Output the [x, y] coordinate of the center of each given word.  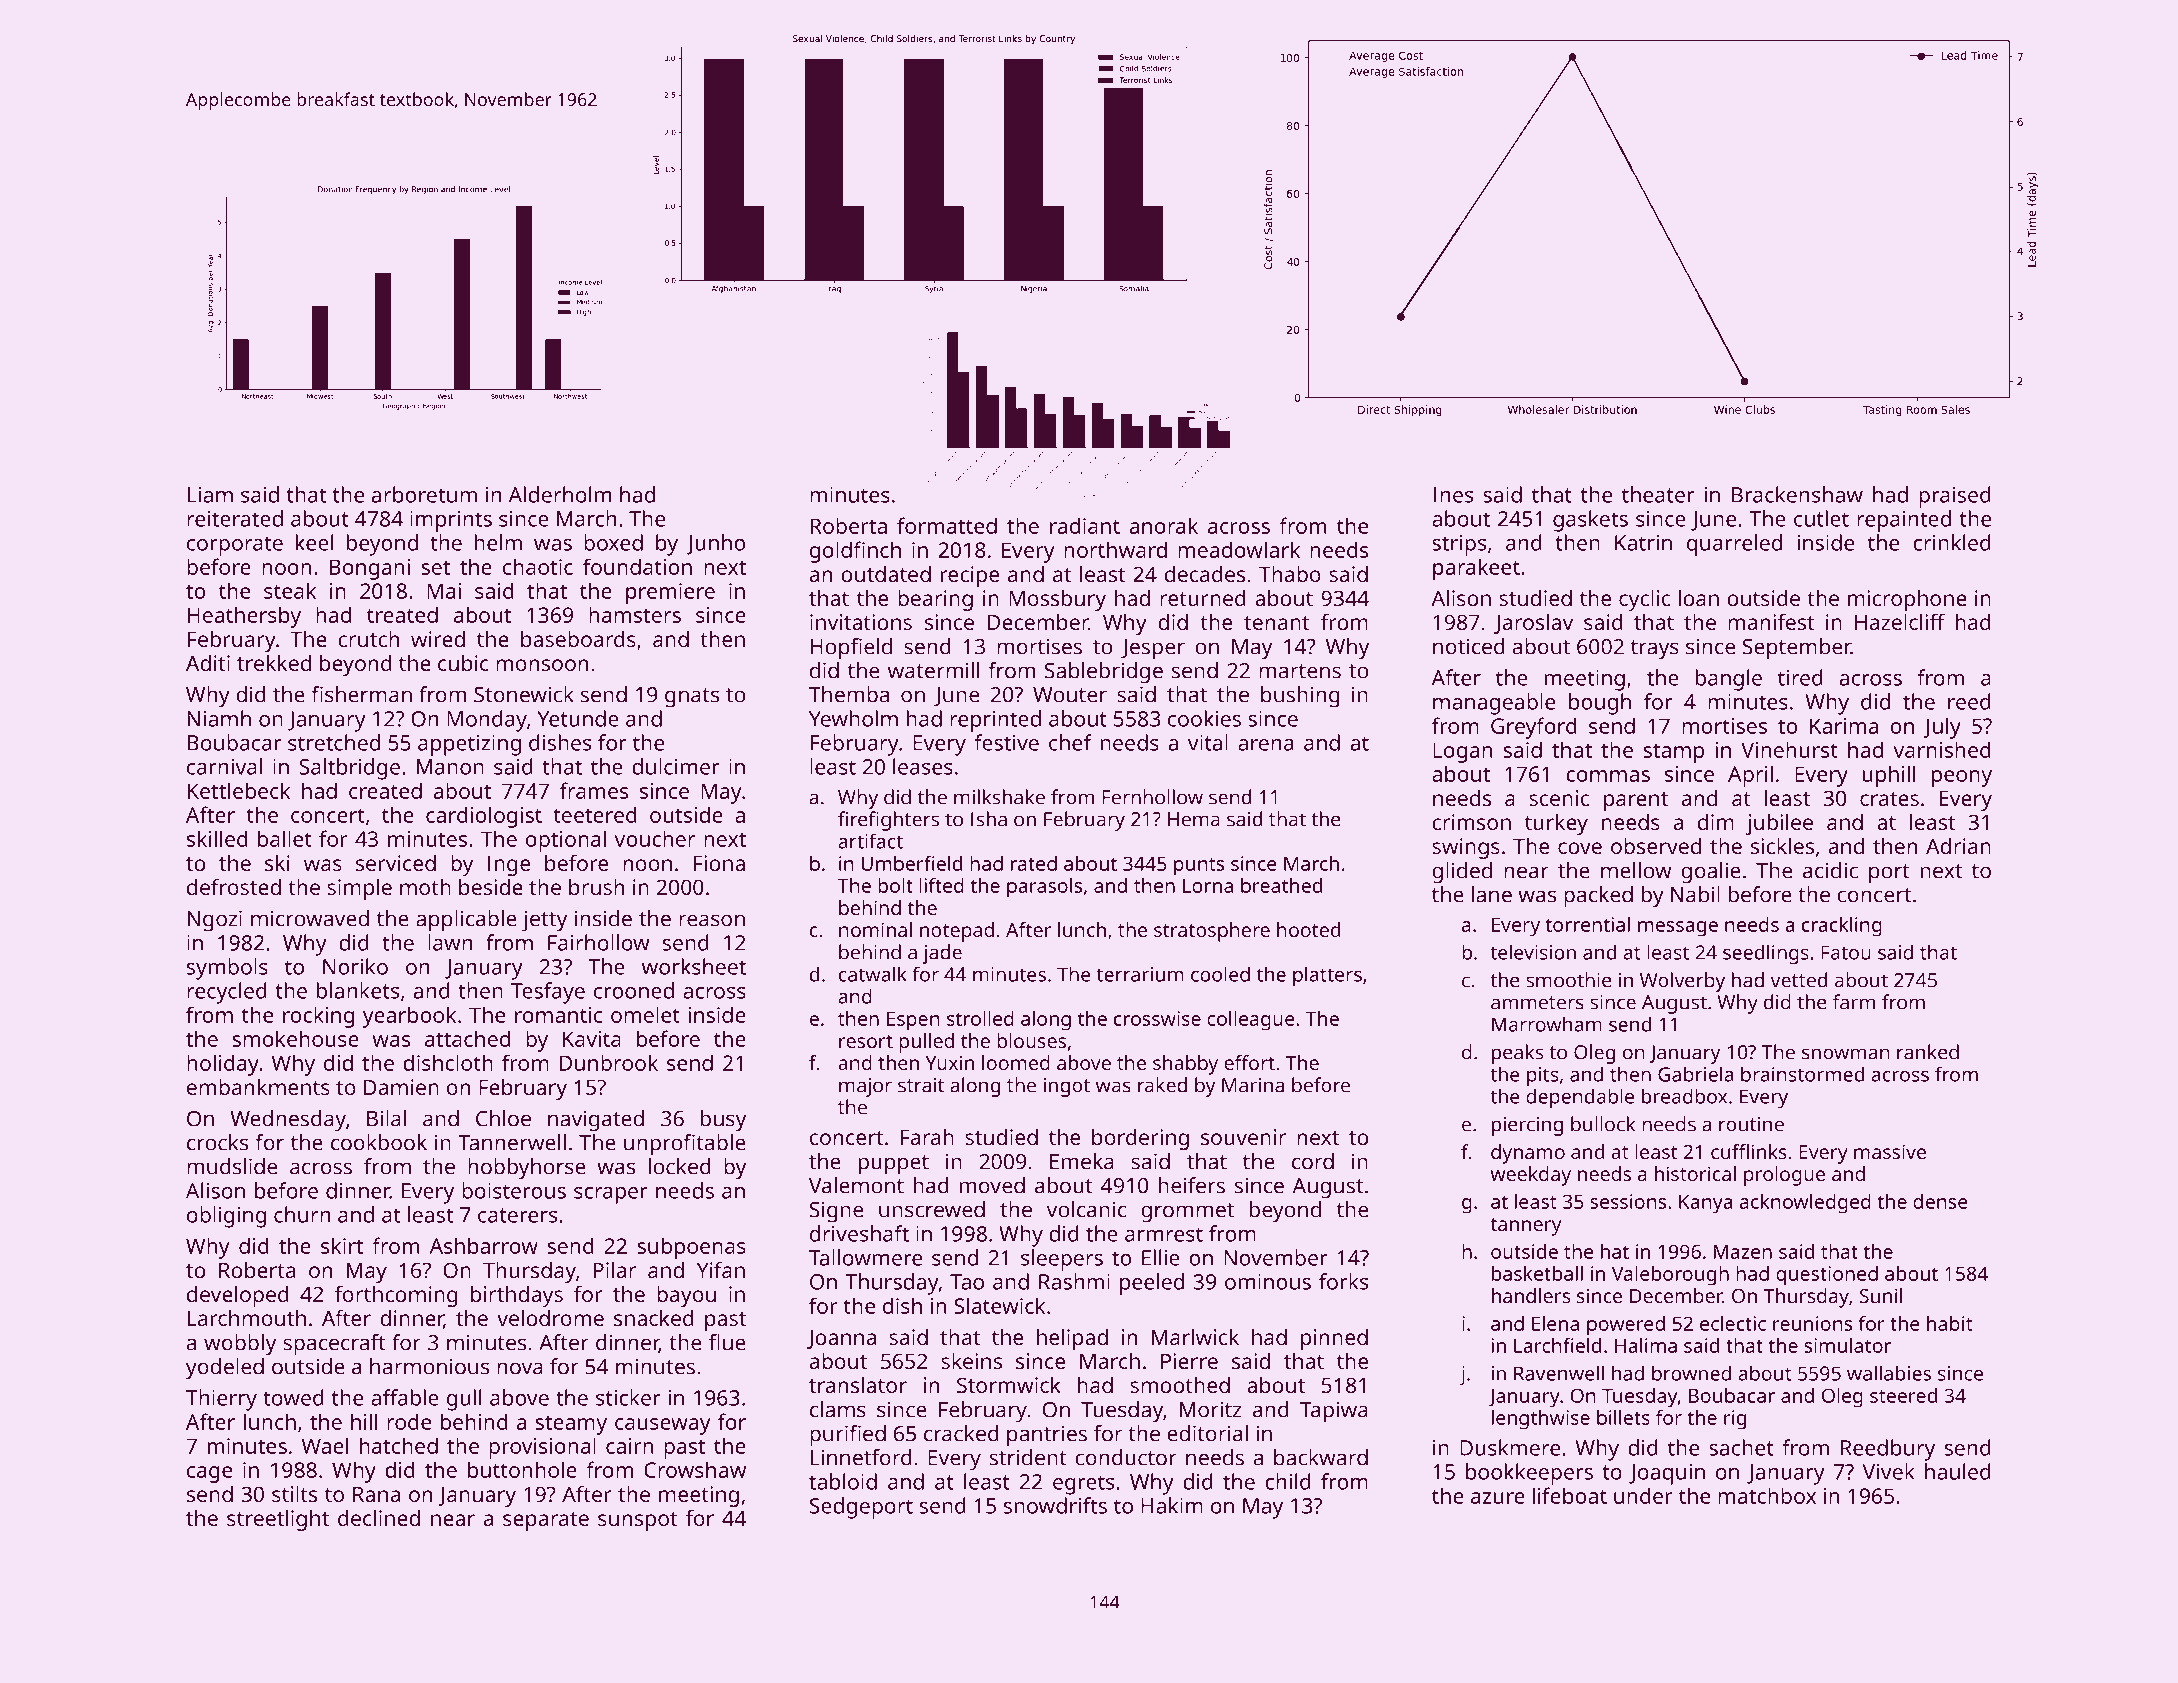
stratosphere [1212, 932]
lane [1492, 894]
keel [314, 542]
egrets [1083, 1485]
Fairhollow [599, 942]
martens [1300, 671]
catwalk [873, 974]
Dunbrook [609, 1062]
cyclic [1644, 600]
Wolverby [1682, 982]
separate [546, 1521]
